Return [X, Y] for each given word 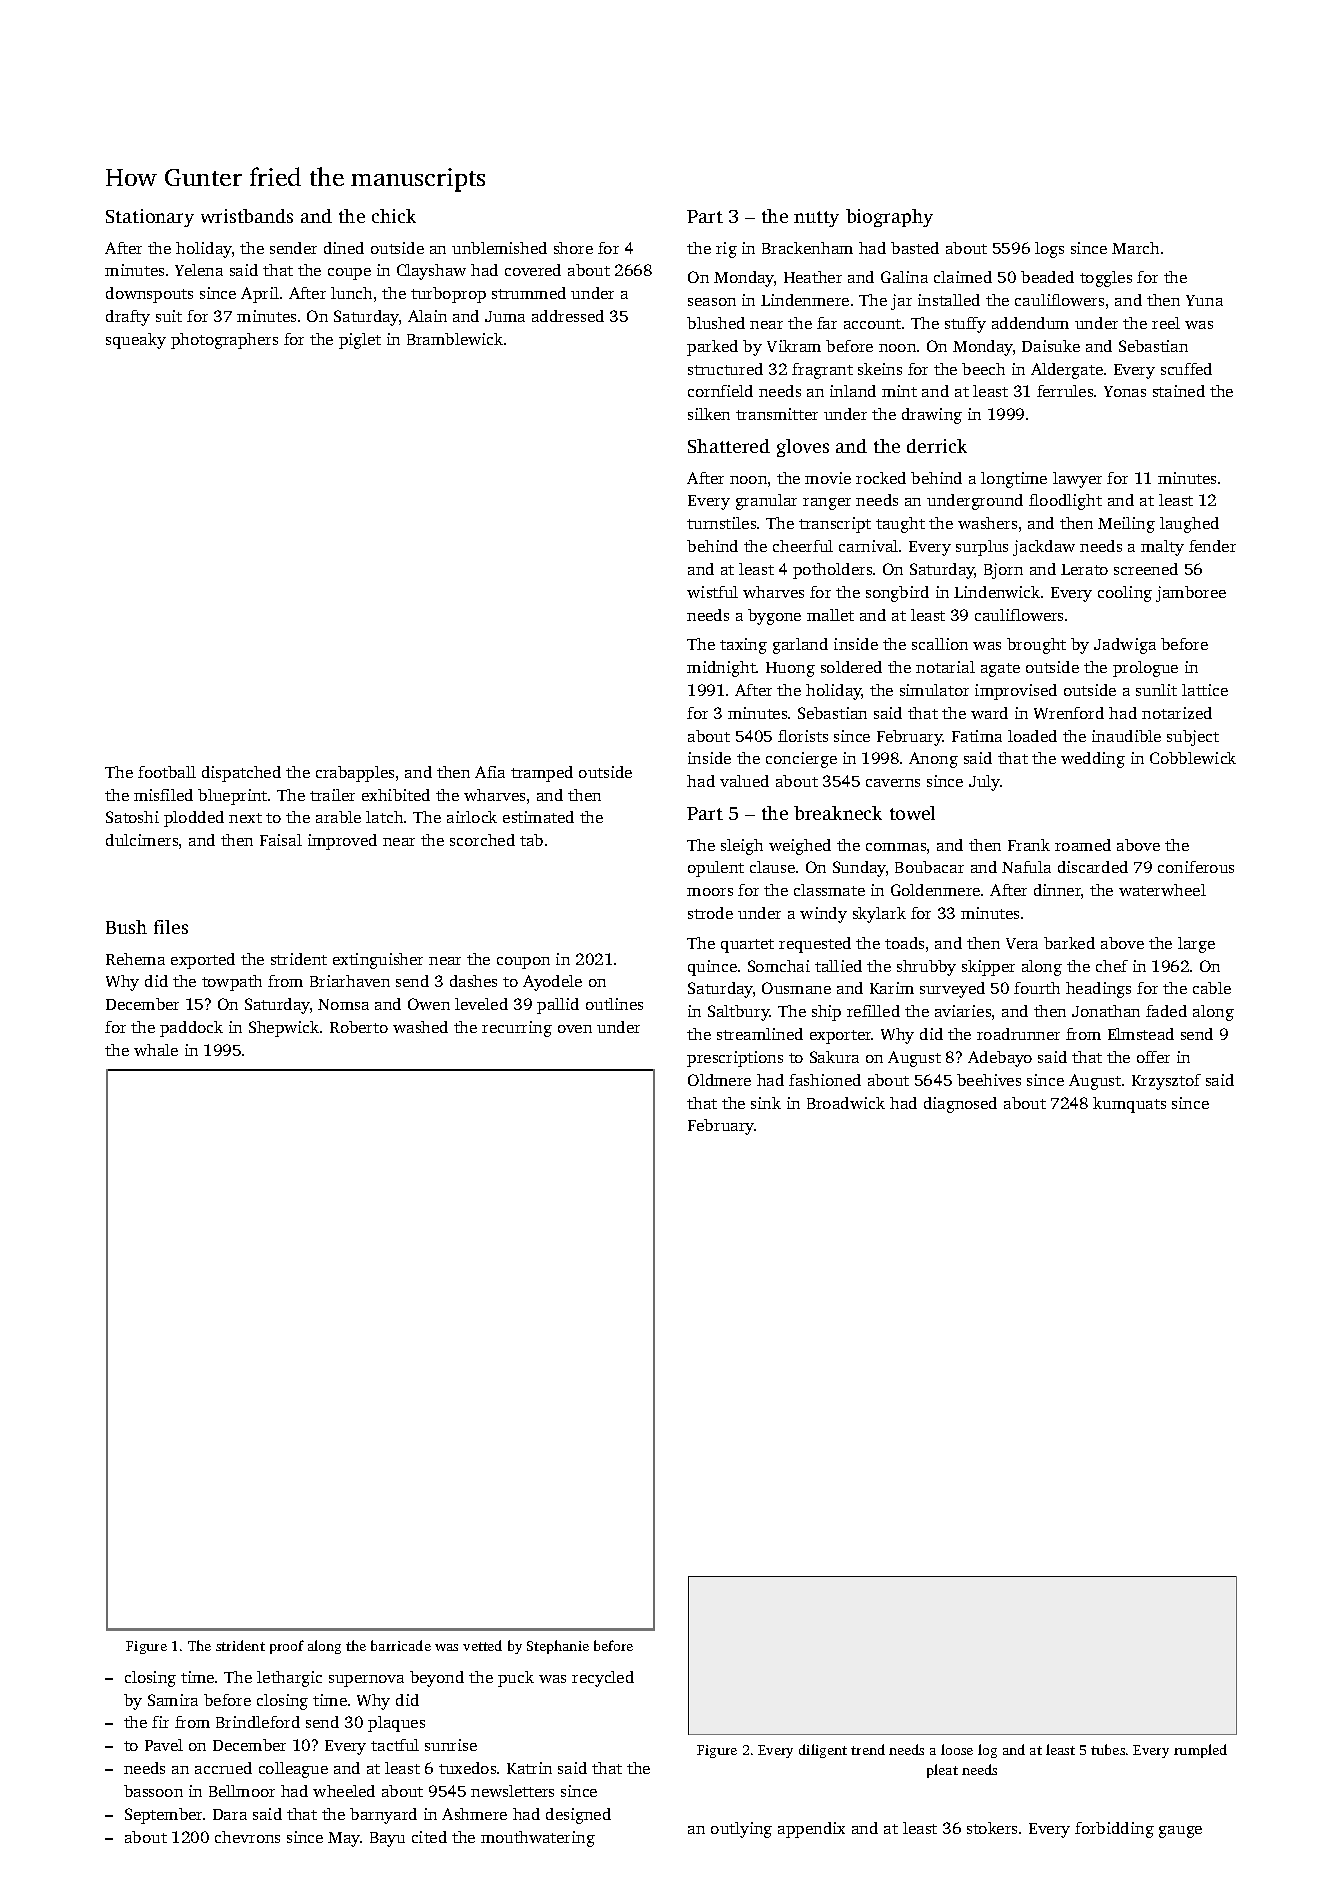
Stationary [150, 218]
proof [287, 1647]
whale [156, 1050]
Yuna [1204, 300]
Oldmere [719, 1080]
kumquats [1129, 1105]
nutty [816, 219]
